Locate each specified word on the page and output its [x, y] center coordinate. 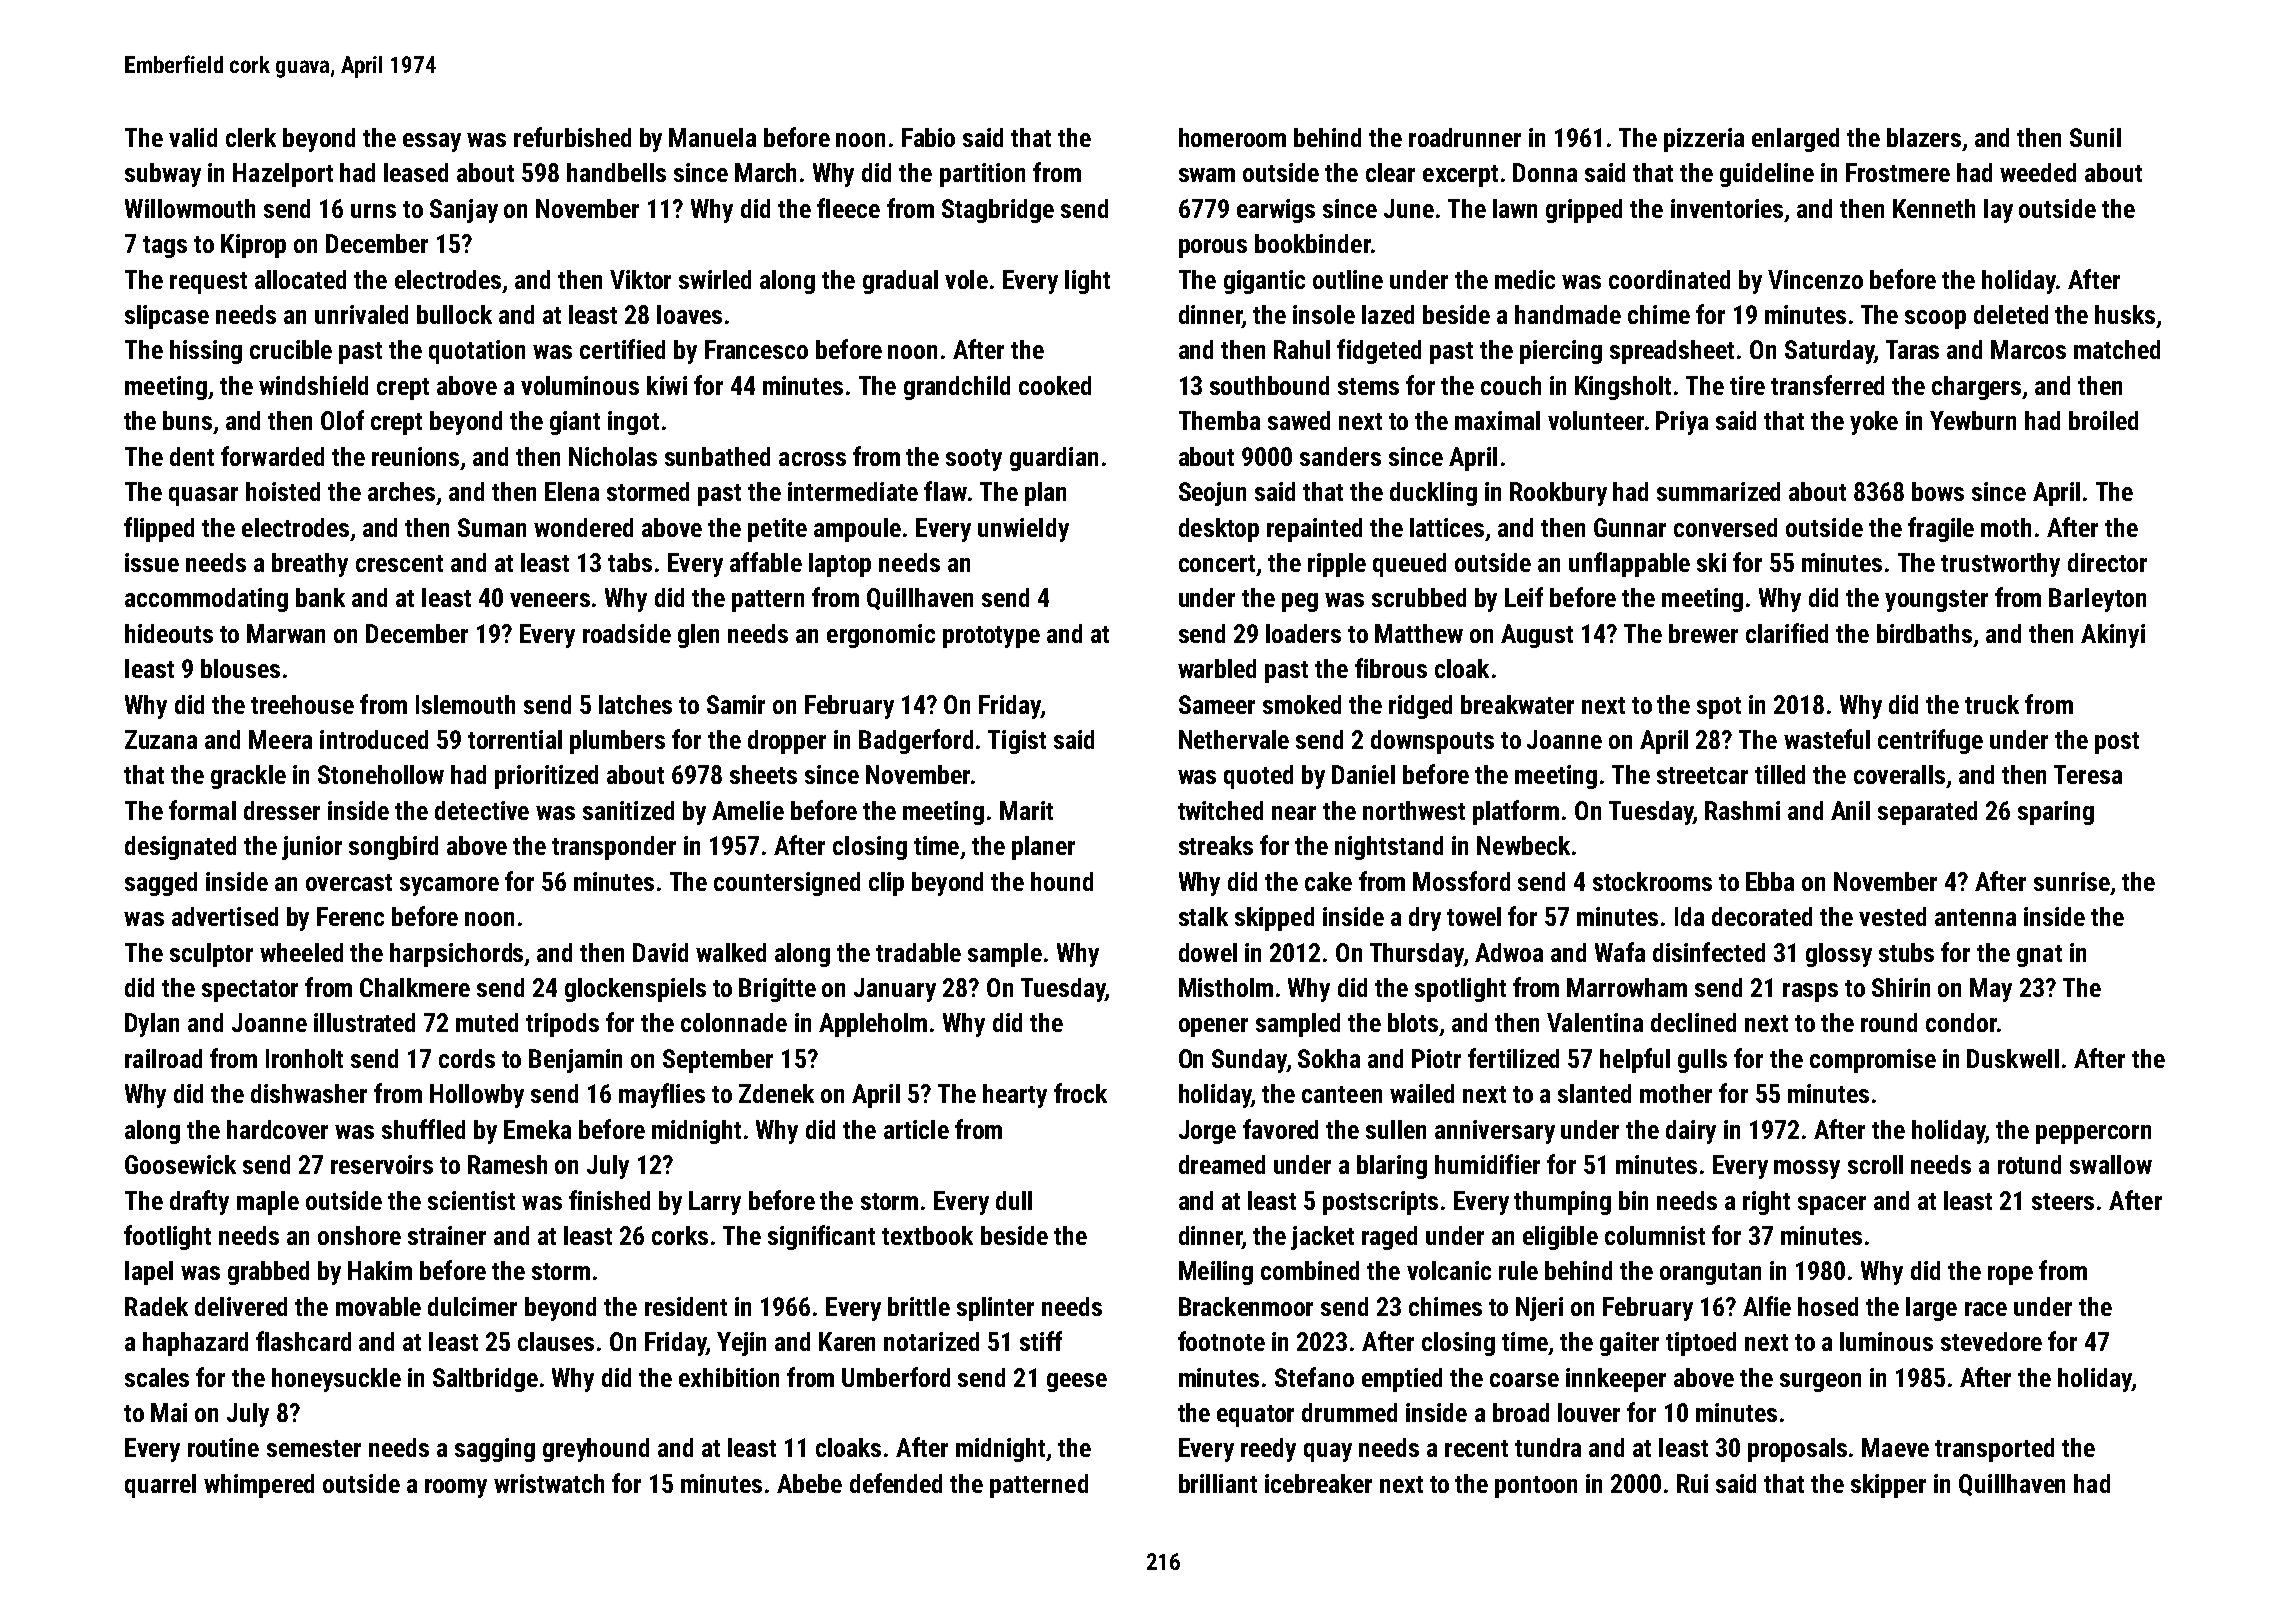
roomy [456, 1488]
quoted [1258, 777]
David [660, 952]
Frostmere [1898, 172]
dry [1425, 919]
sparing [2056, 813]
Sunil [2095, 137]
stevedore [1991, 1341]
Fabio [928, 137]
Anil [1850, 810]
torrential [515, 739]
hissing [206, 352]
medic [1525, 279]
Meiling [1216, 1273]
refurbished [572, 137]
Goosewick [180, 1164]
